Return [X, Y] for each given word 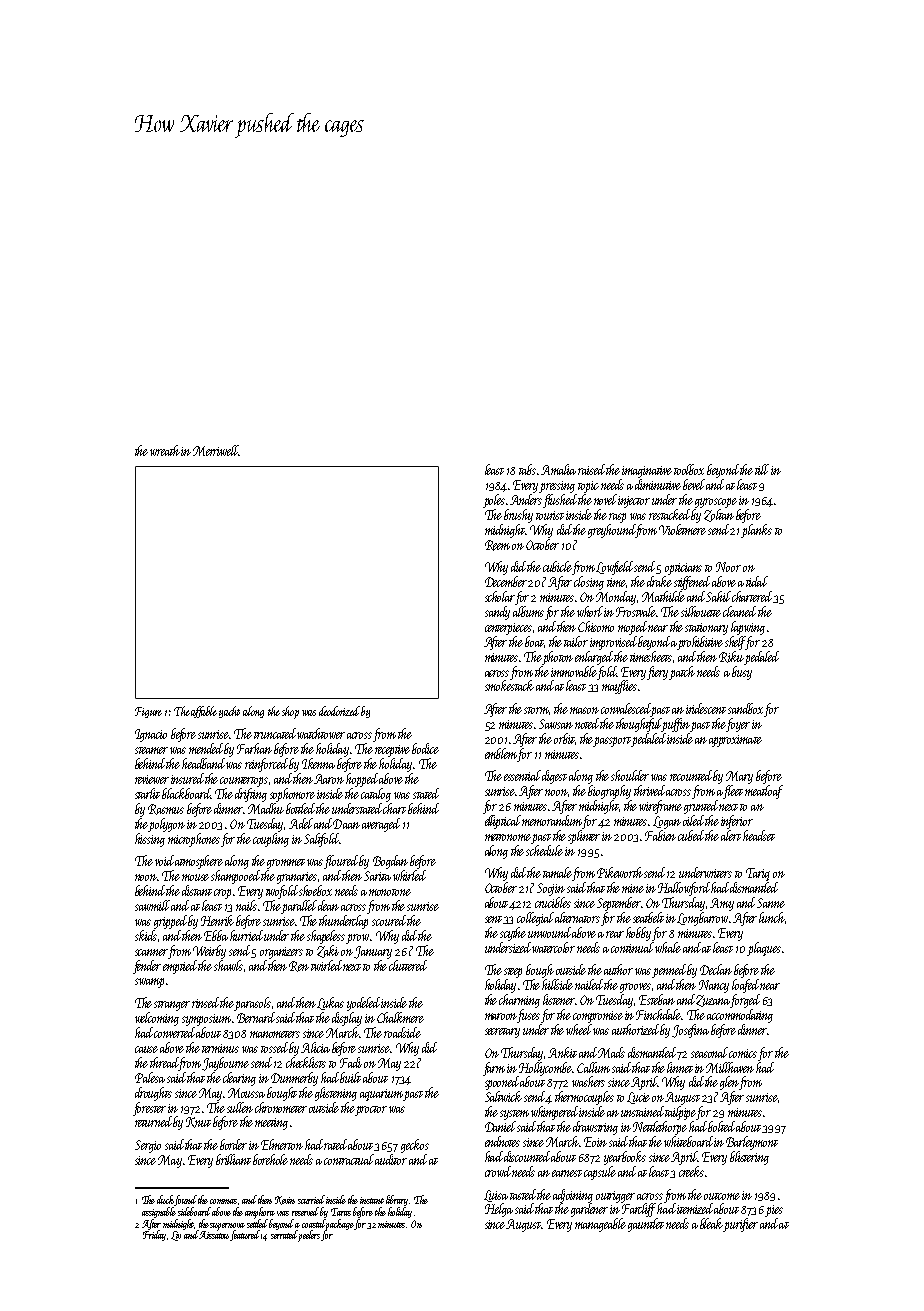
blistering [749, 1158]
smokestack [509, 685]
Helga [499, 1210]
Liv [176, 1236]
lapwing [748, 628]
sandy [497, 613]
